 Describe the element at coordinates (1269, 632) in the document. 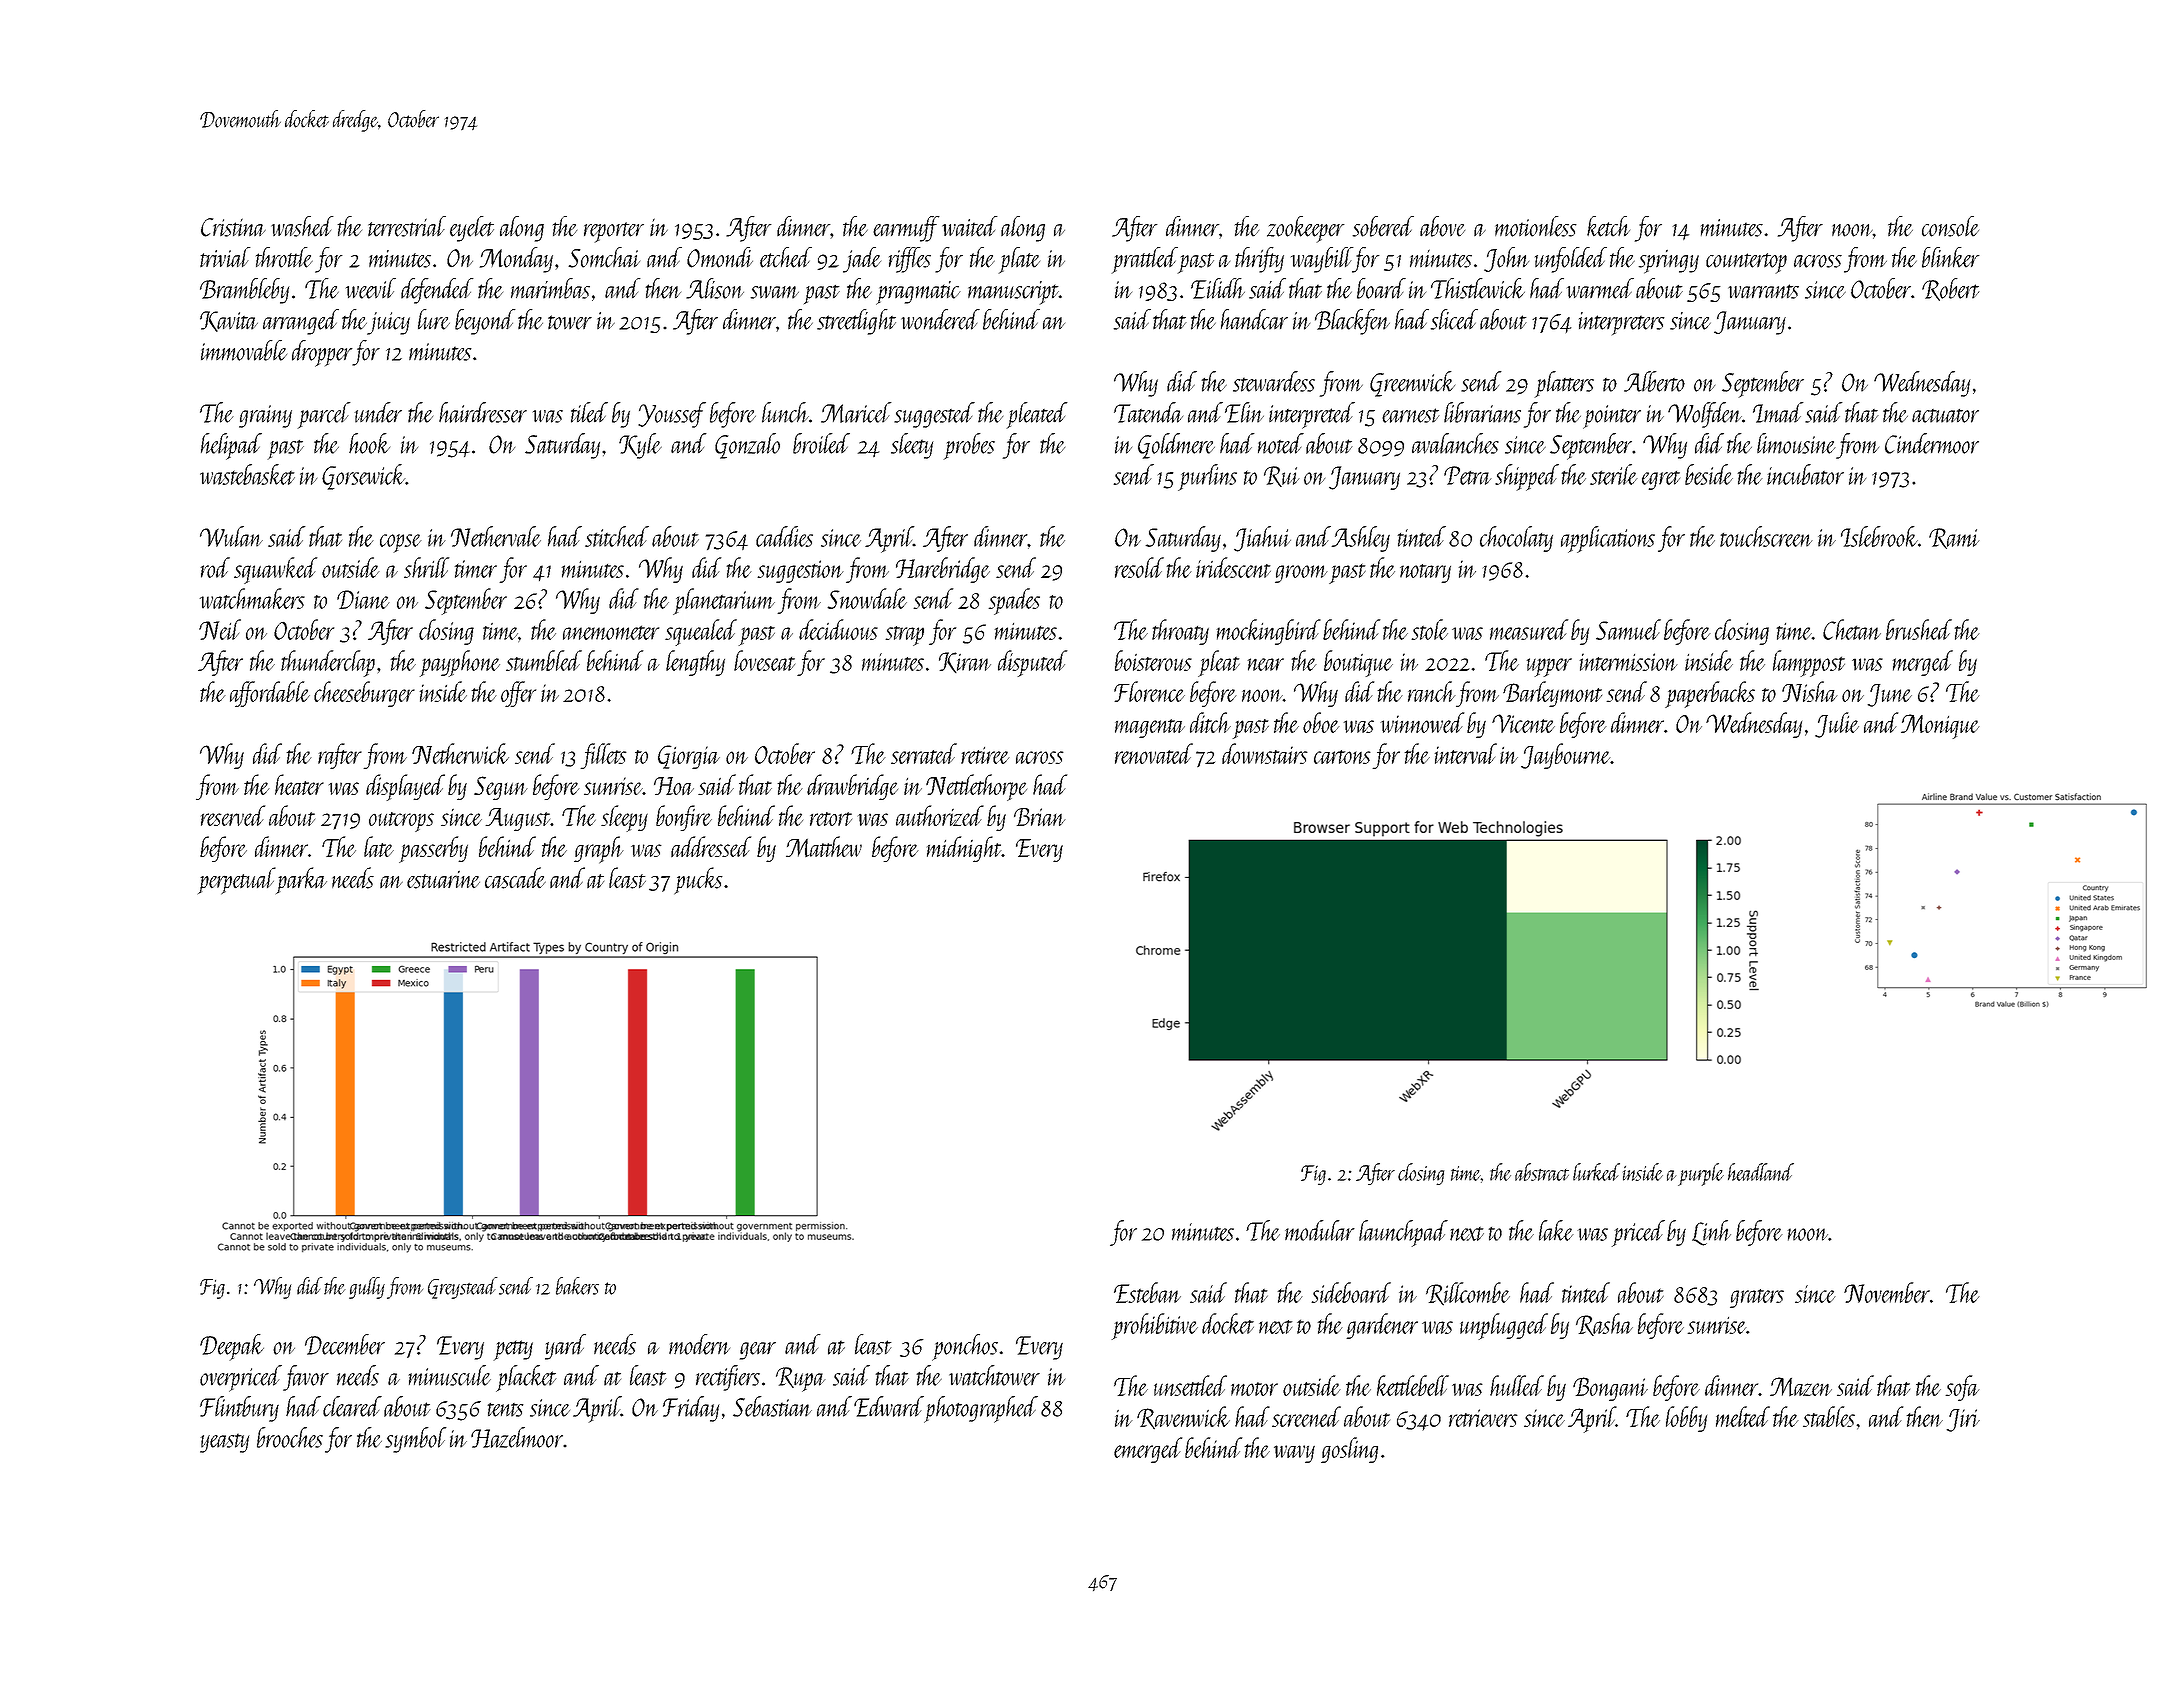

I see `mockingbird` at that location.
